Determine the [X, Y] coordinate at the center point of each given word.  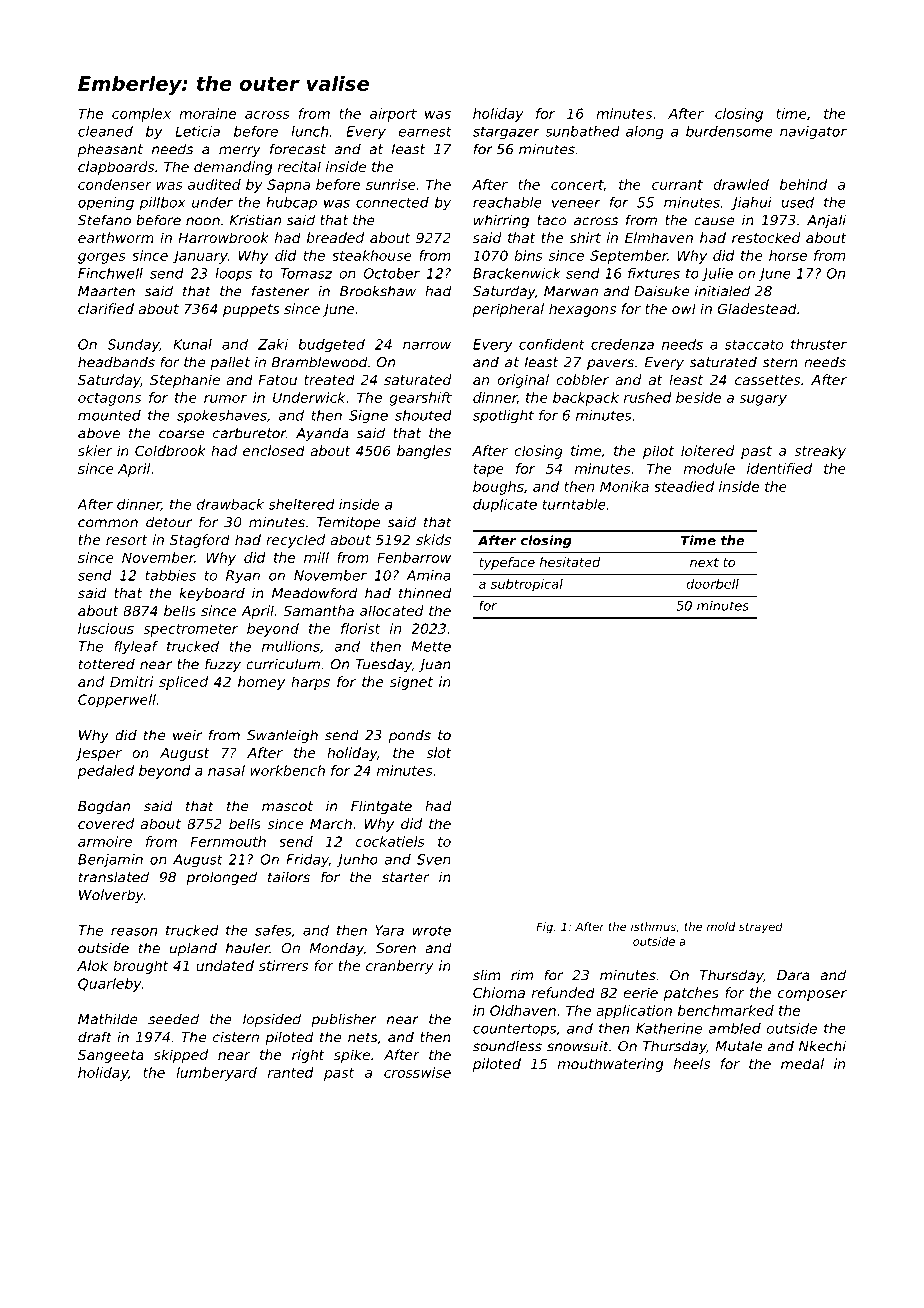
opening [106, 203]
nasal [226, 770]
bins [528, 255]
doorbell [712, 584]
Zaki [273, 344]
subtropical [527, 585]
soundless [507, 1046]
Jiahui [751, 203]
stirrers [283, 965]
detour [169, 522]
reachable [507, 202]
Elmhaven [659, 237]
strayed [761, 928]
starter [405, 877]
